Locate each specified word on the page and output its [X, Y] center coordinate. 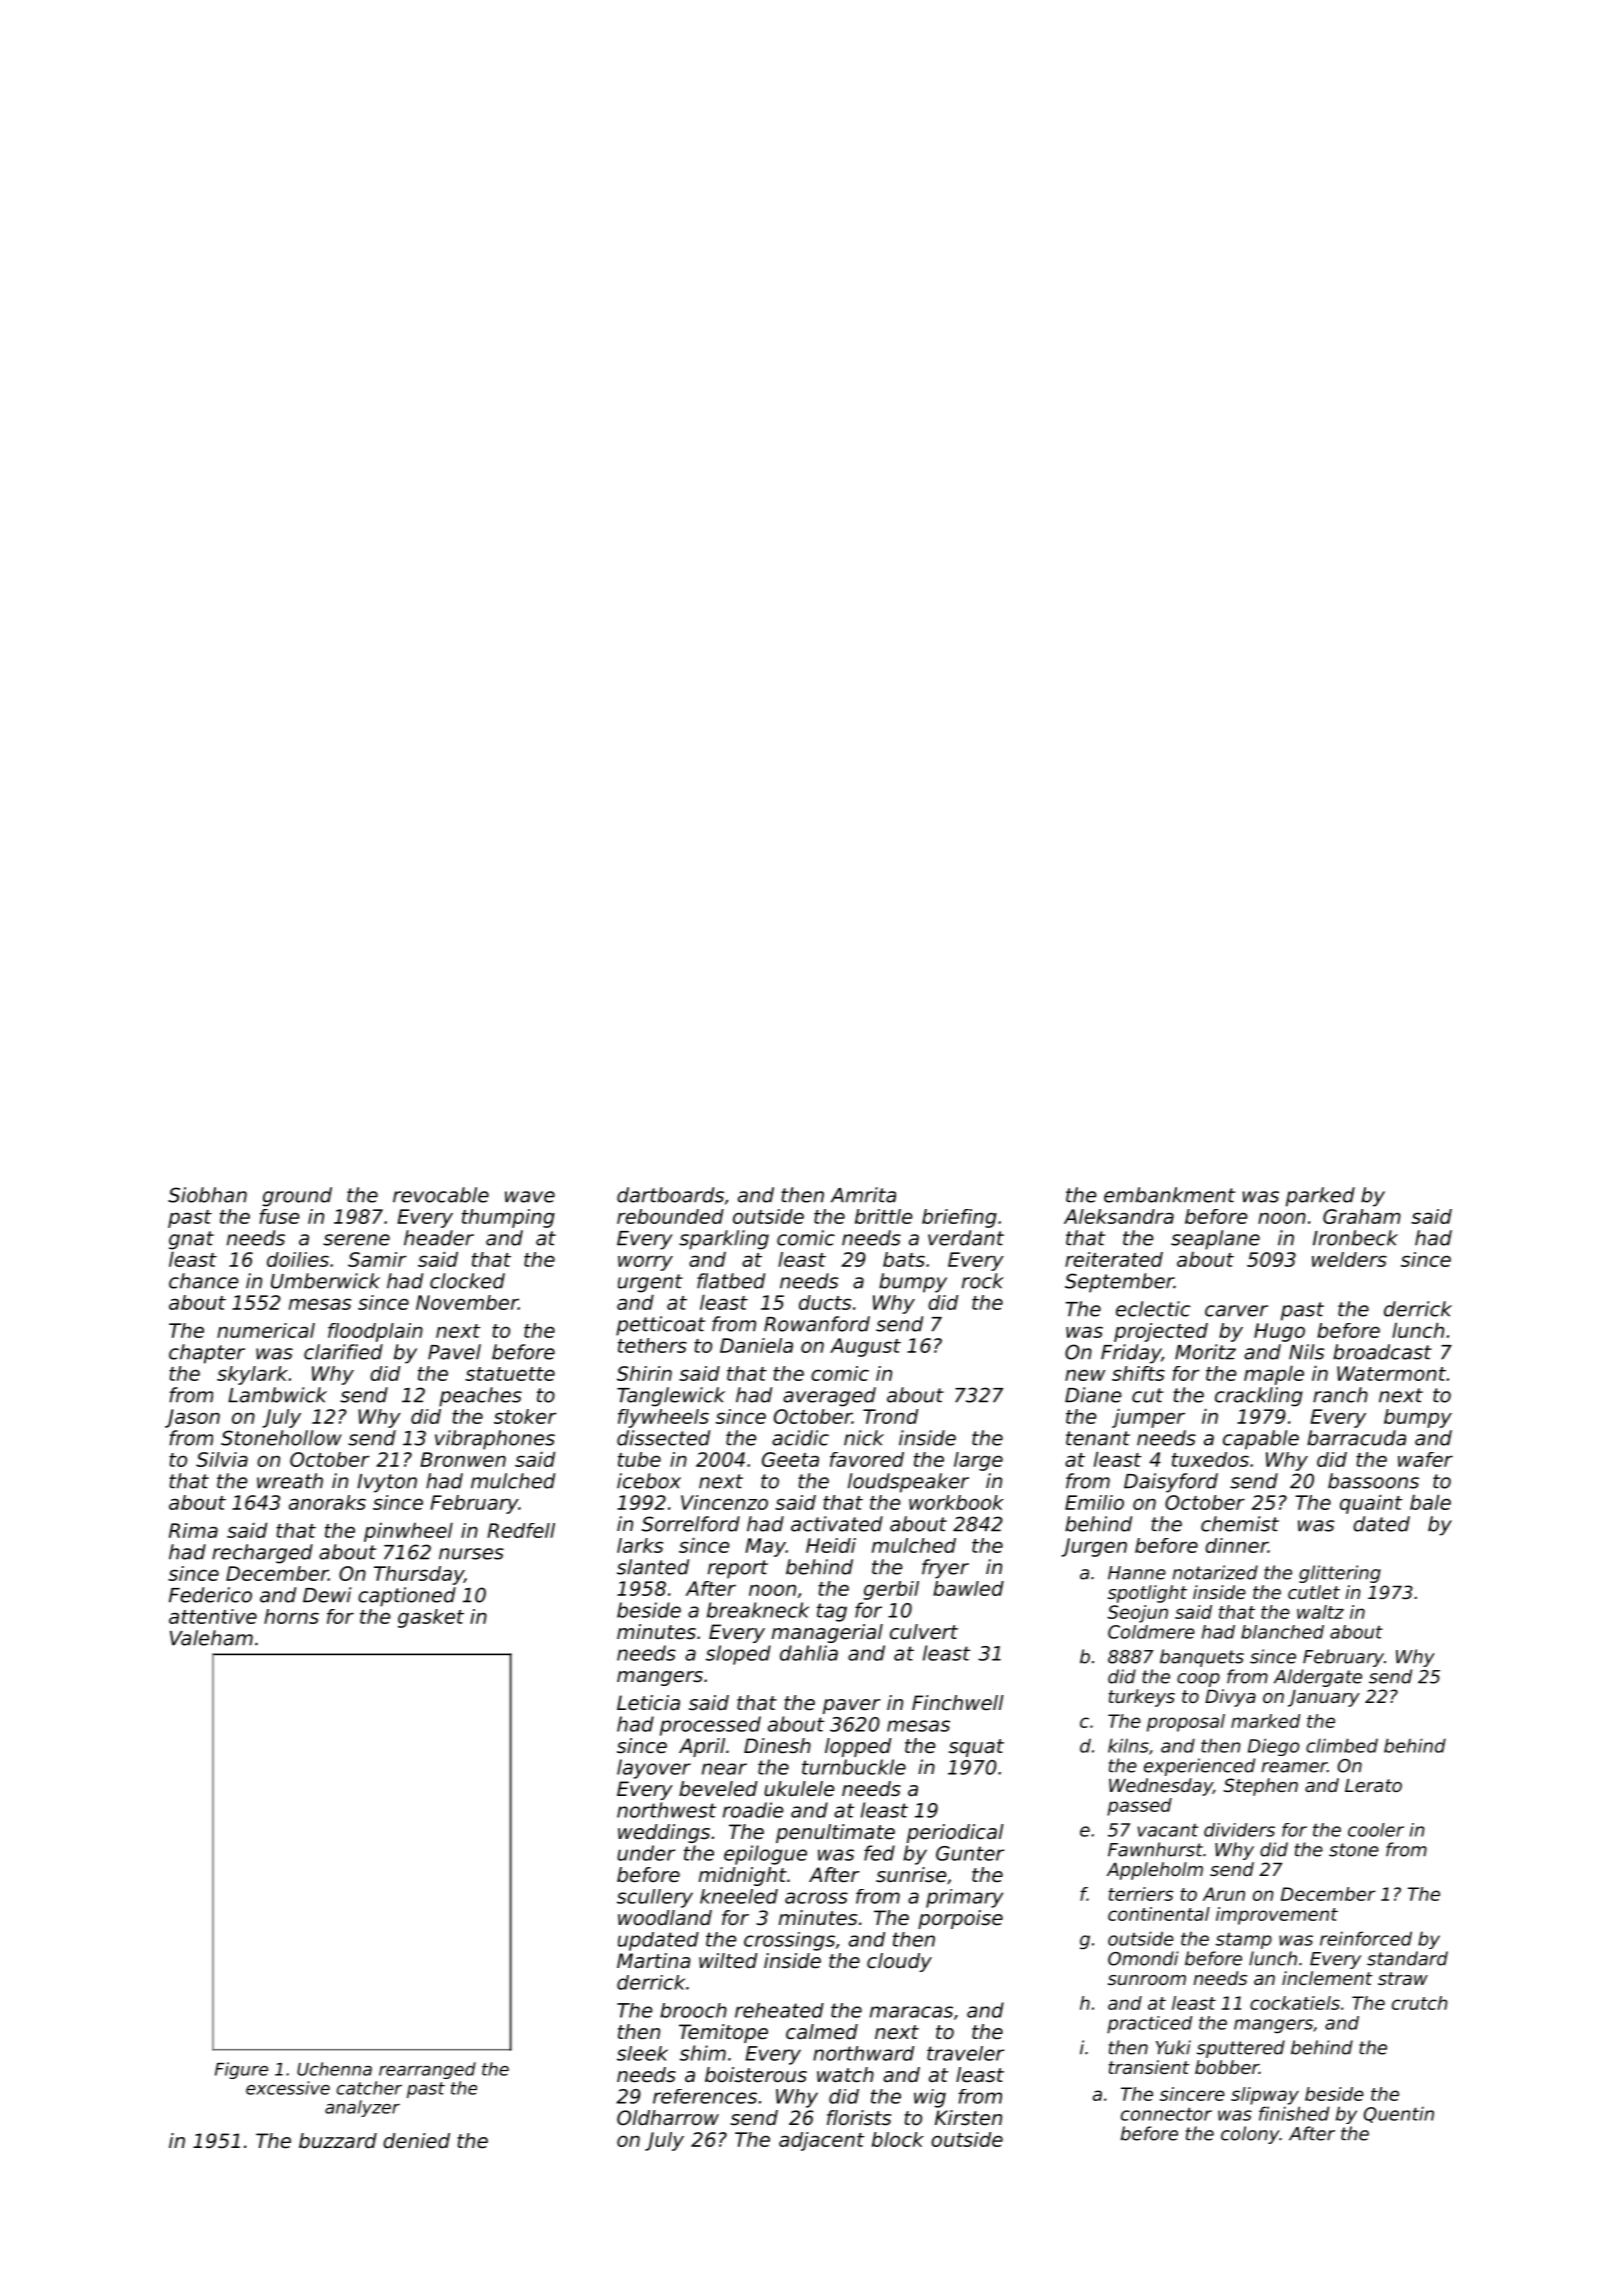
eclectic [1153, 1309]
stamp [1244, 1941]
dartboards [670, 1195]
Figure [241, 2070]
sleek [642, 2053]
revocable [441, 1195]
